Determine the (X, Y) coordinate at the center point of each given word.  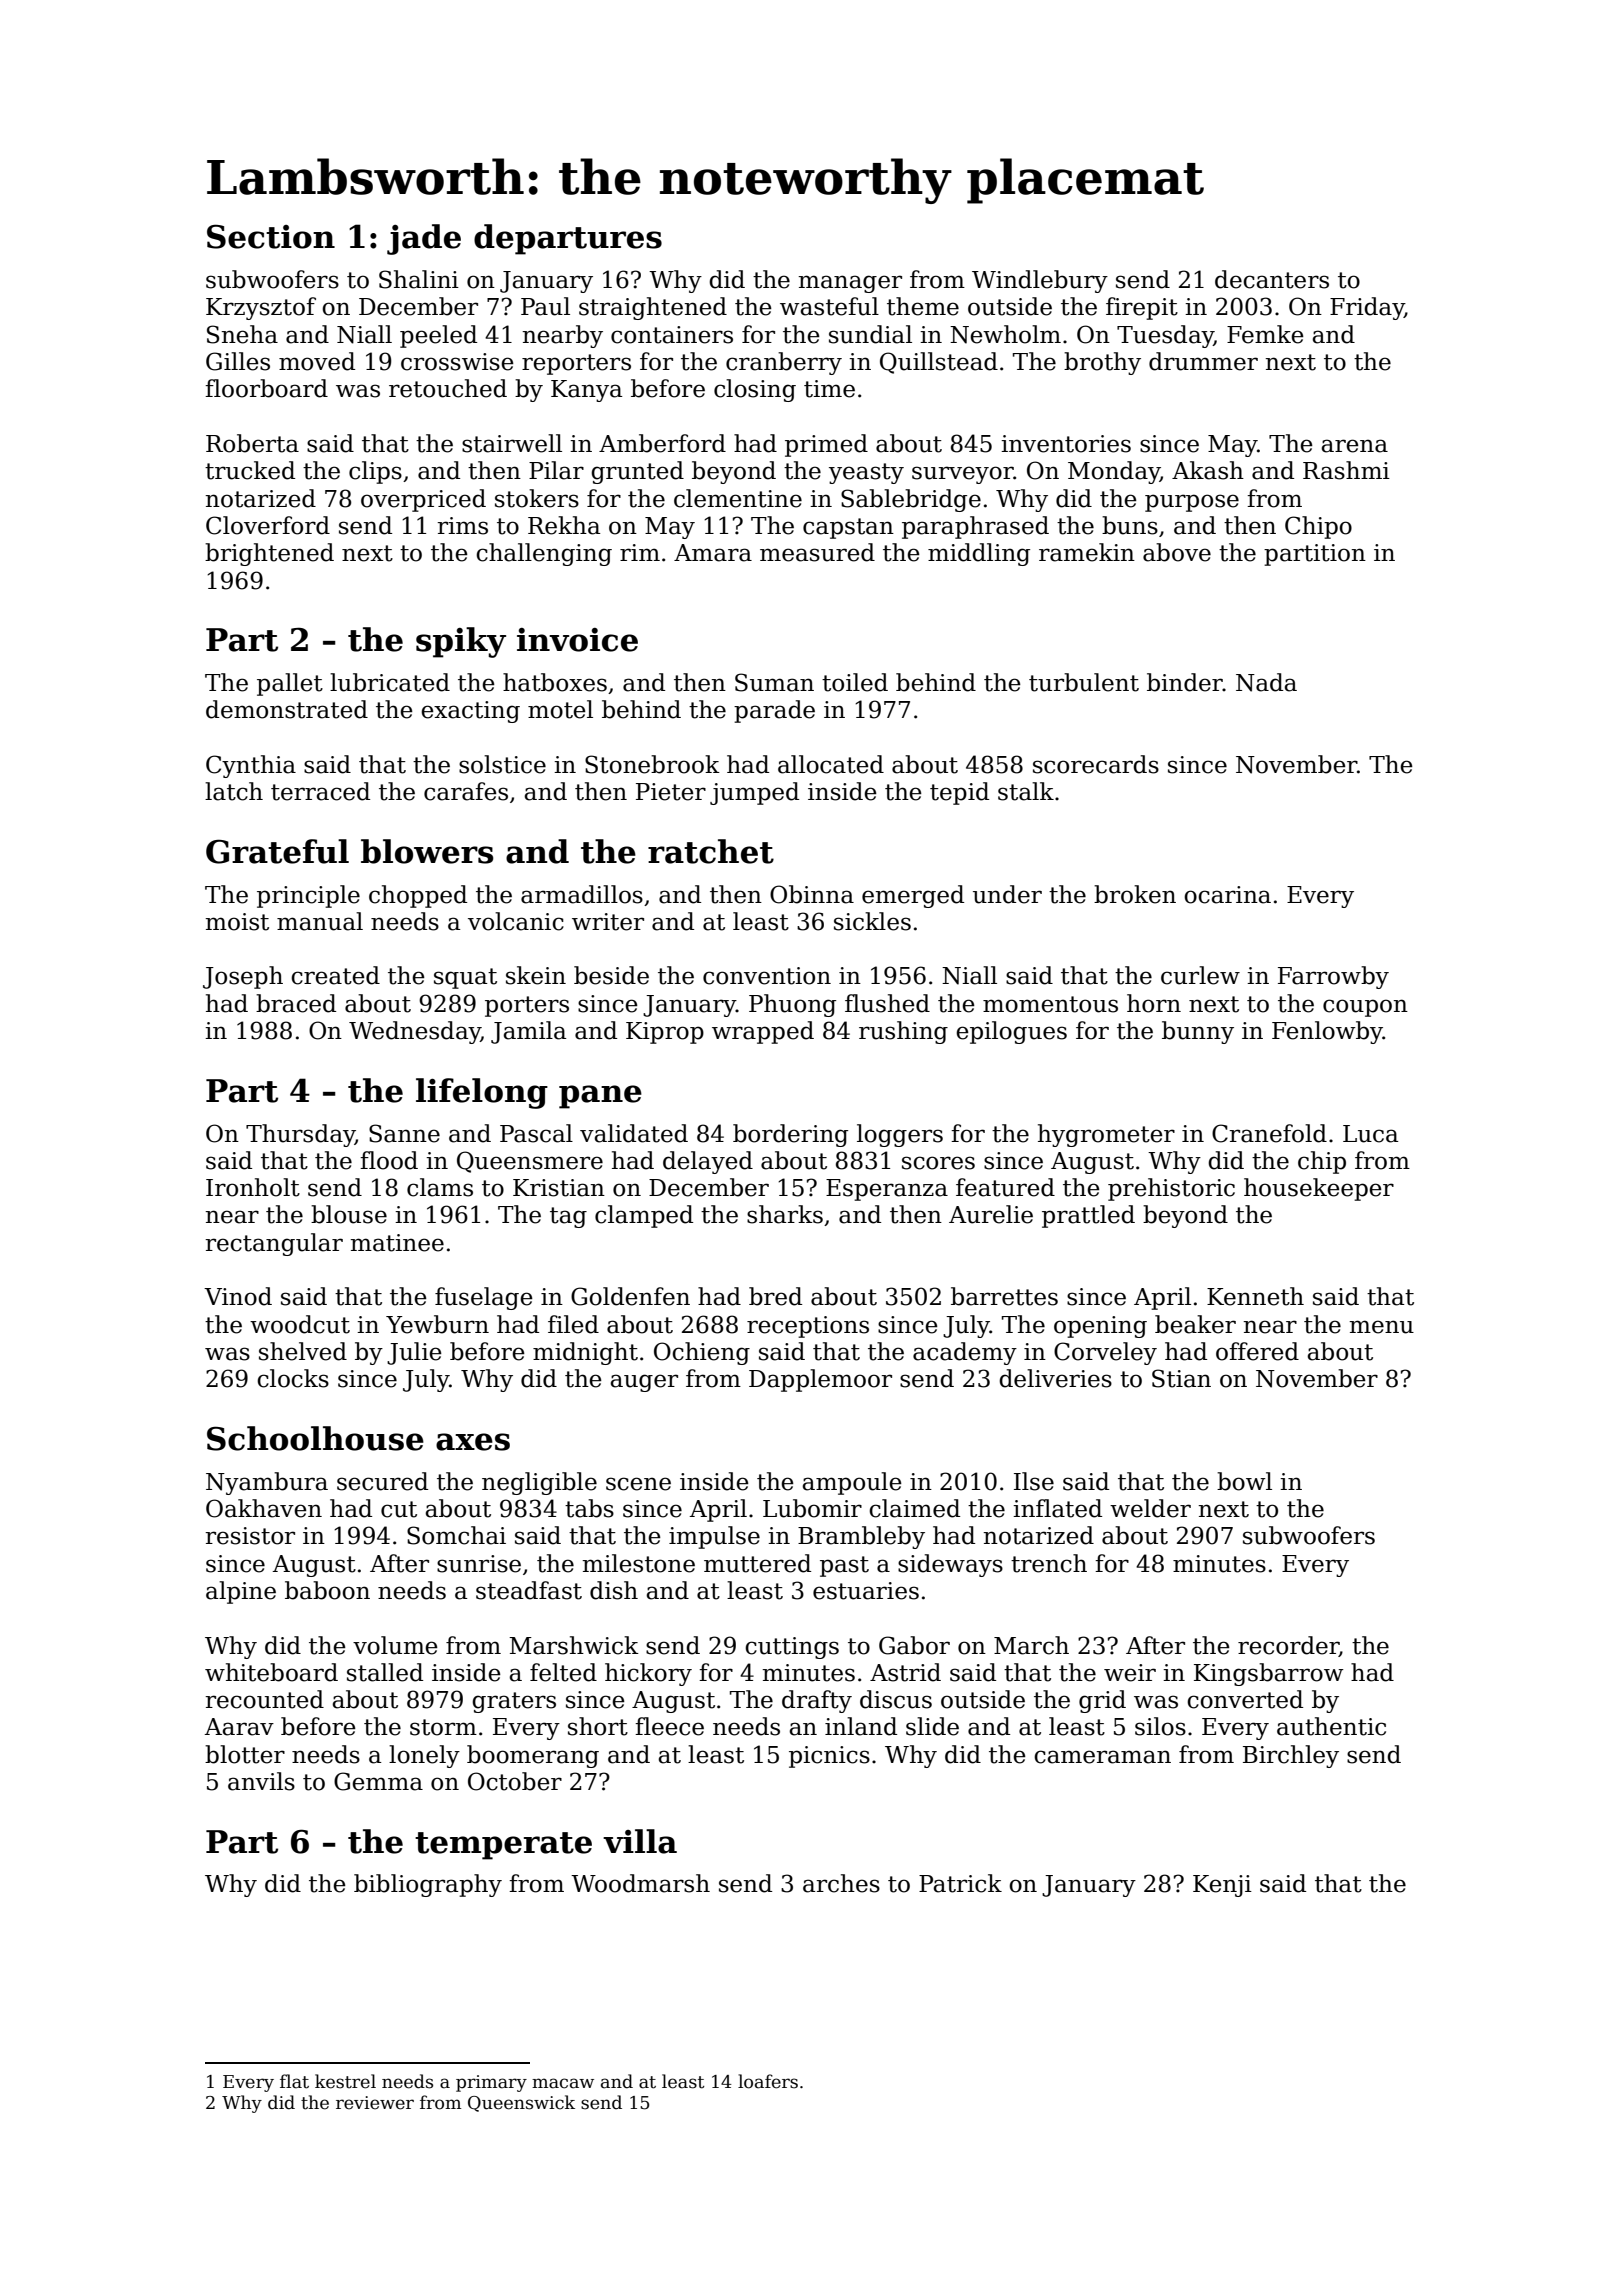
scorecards (1096, 764)
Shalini (419, 279)
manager (850, 284)
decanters (1272, 279)
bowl (1244, 1481)
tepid (959, 793)
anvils (261, 1781)
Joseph (243, 977)
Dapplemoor (820, 1380)
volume (395, 1645)
